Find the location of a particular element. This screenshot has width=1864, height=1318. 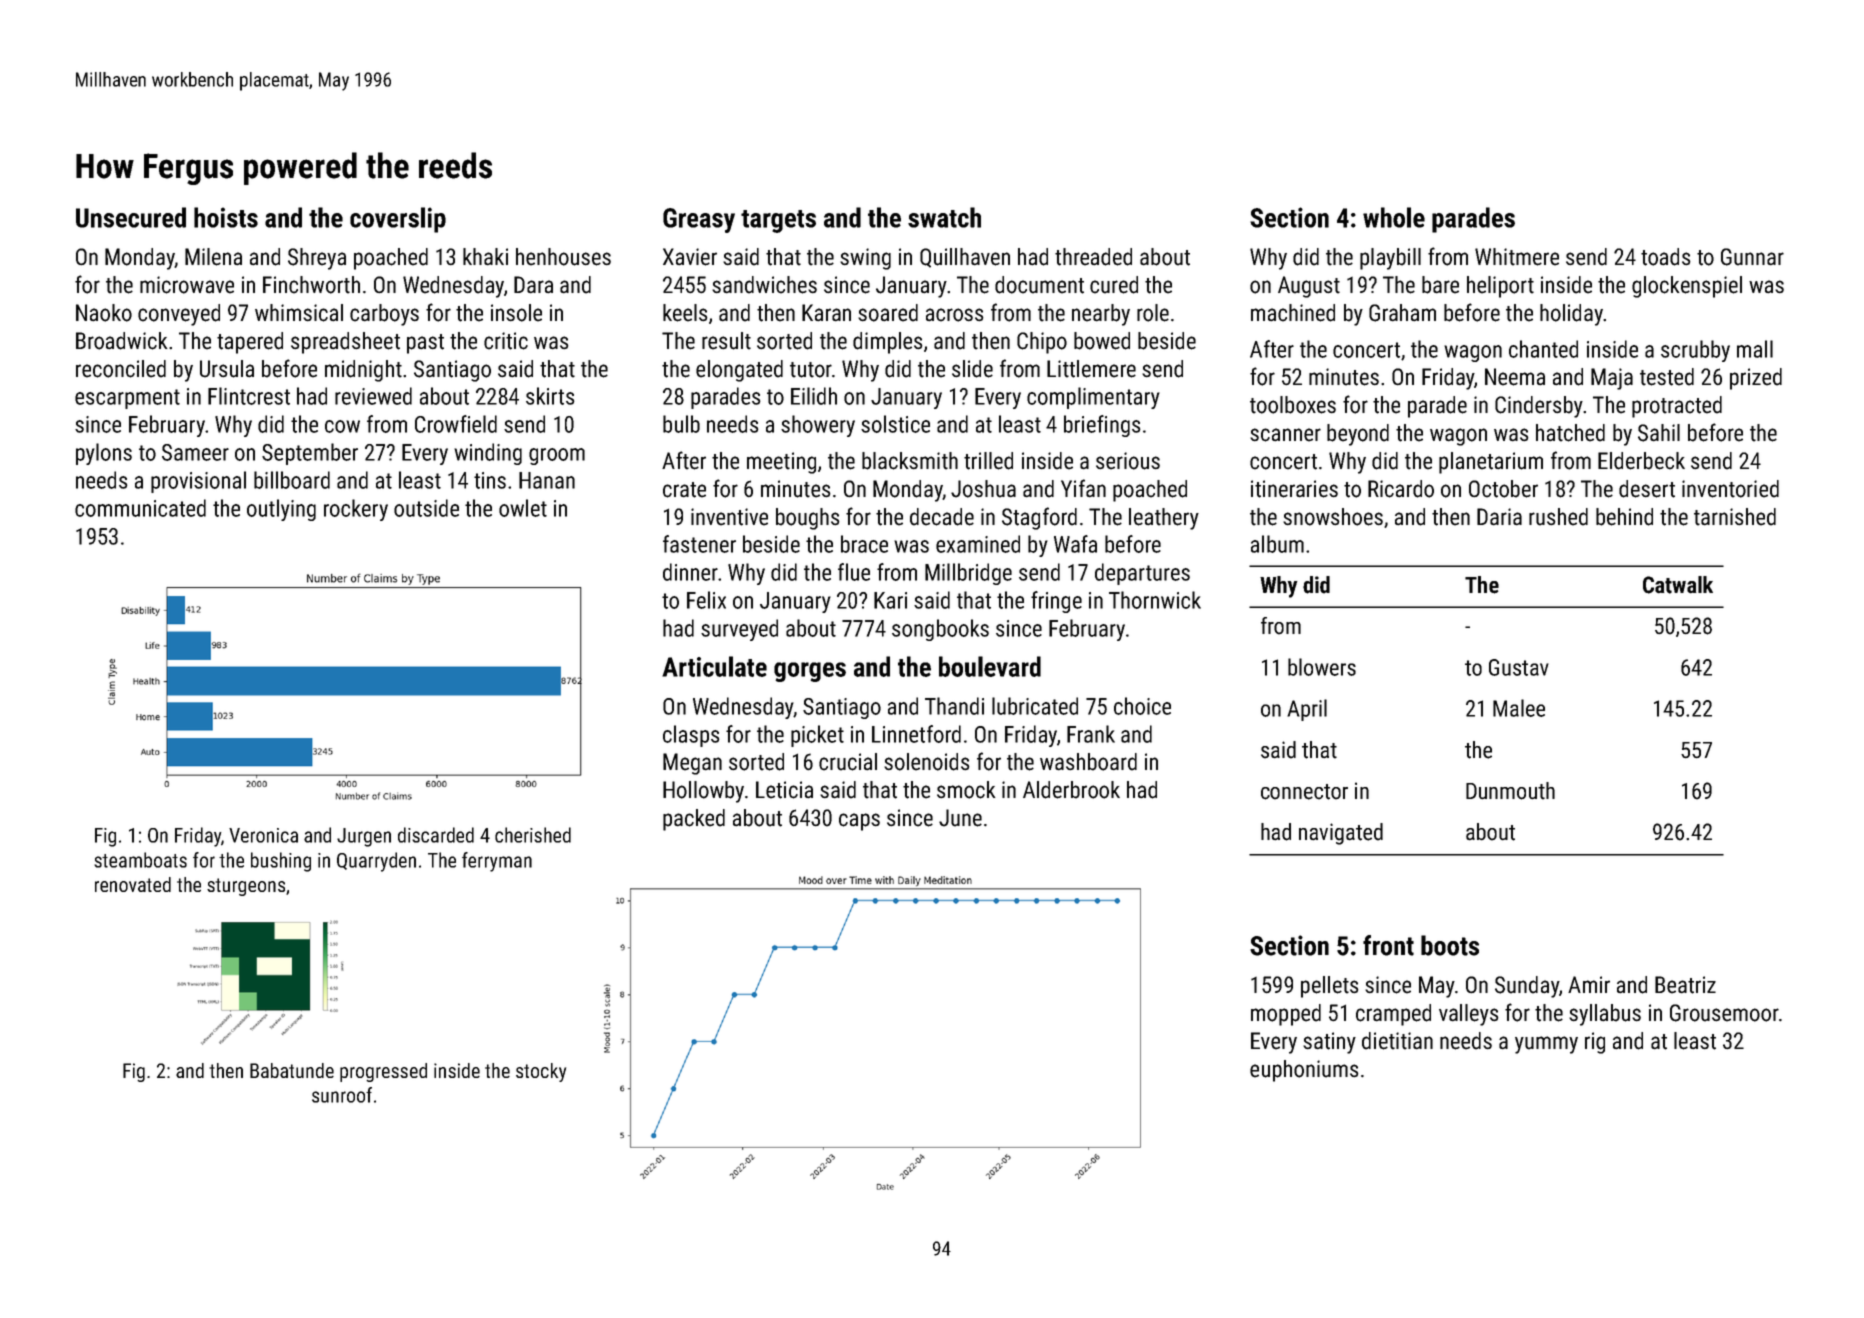

Veronica is located at coordinates (263, 835).
